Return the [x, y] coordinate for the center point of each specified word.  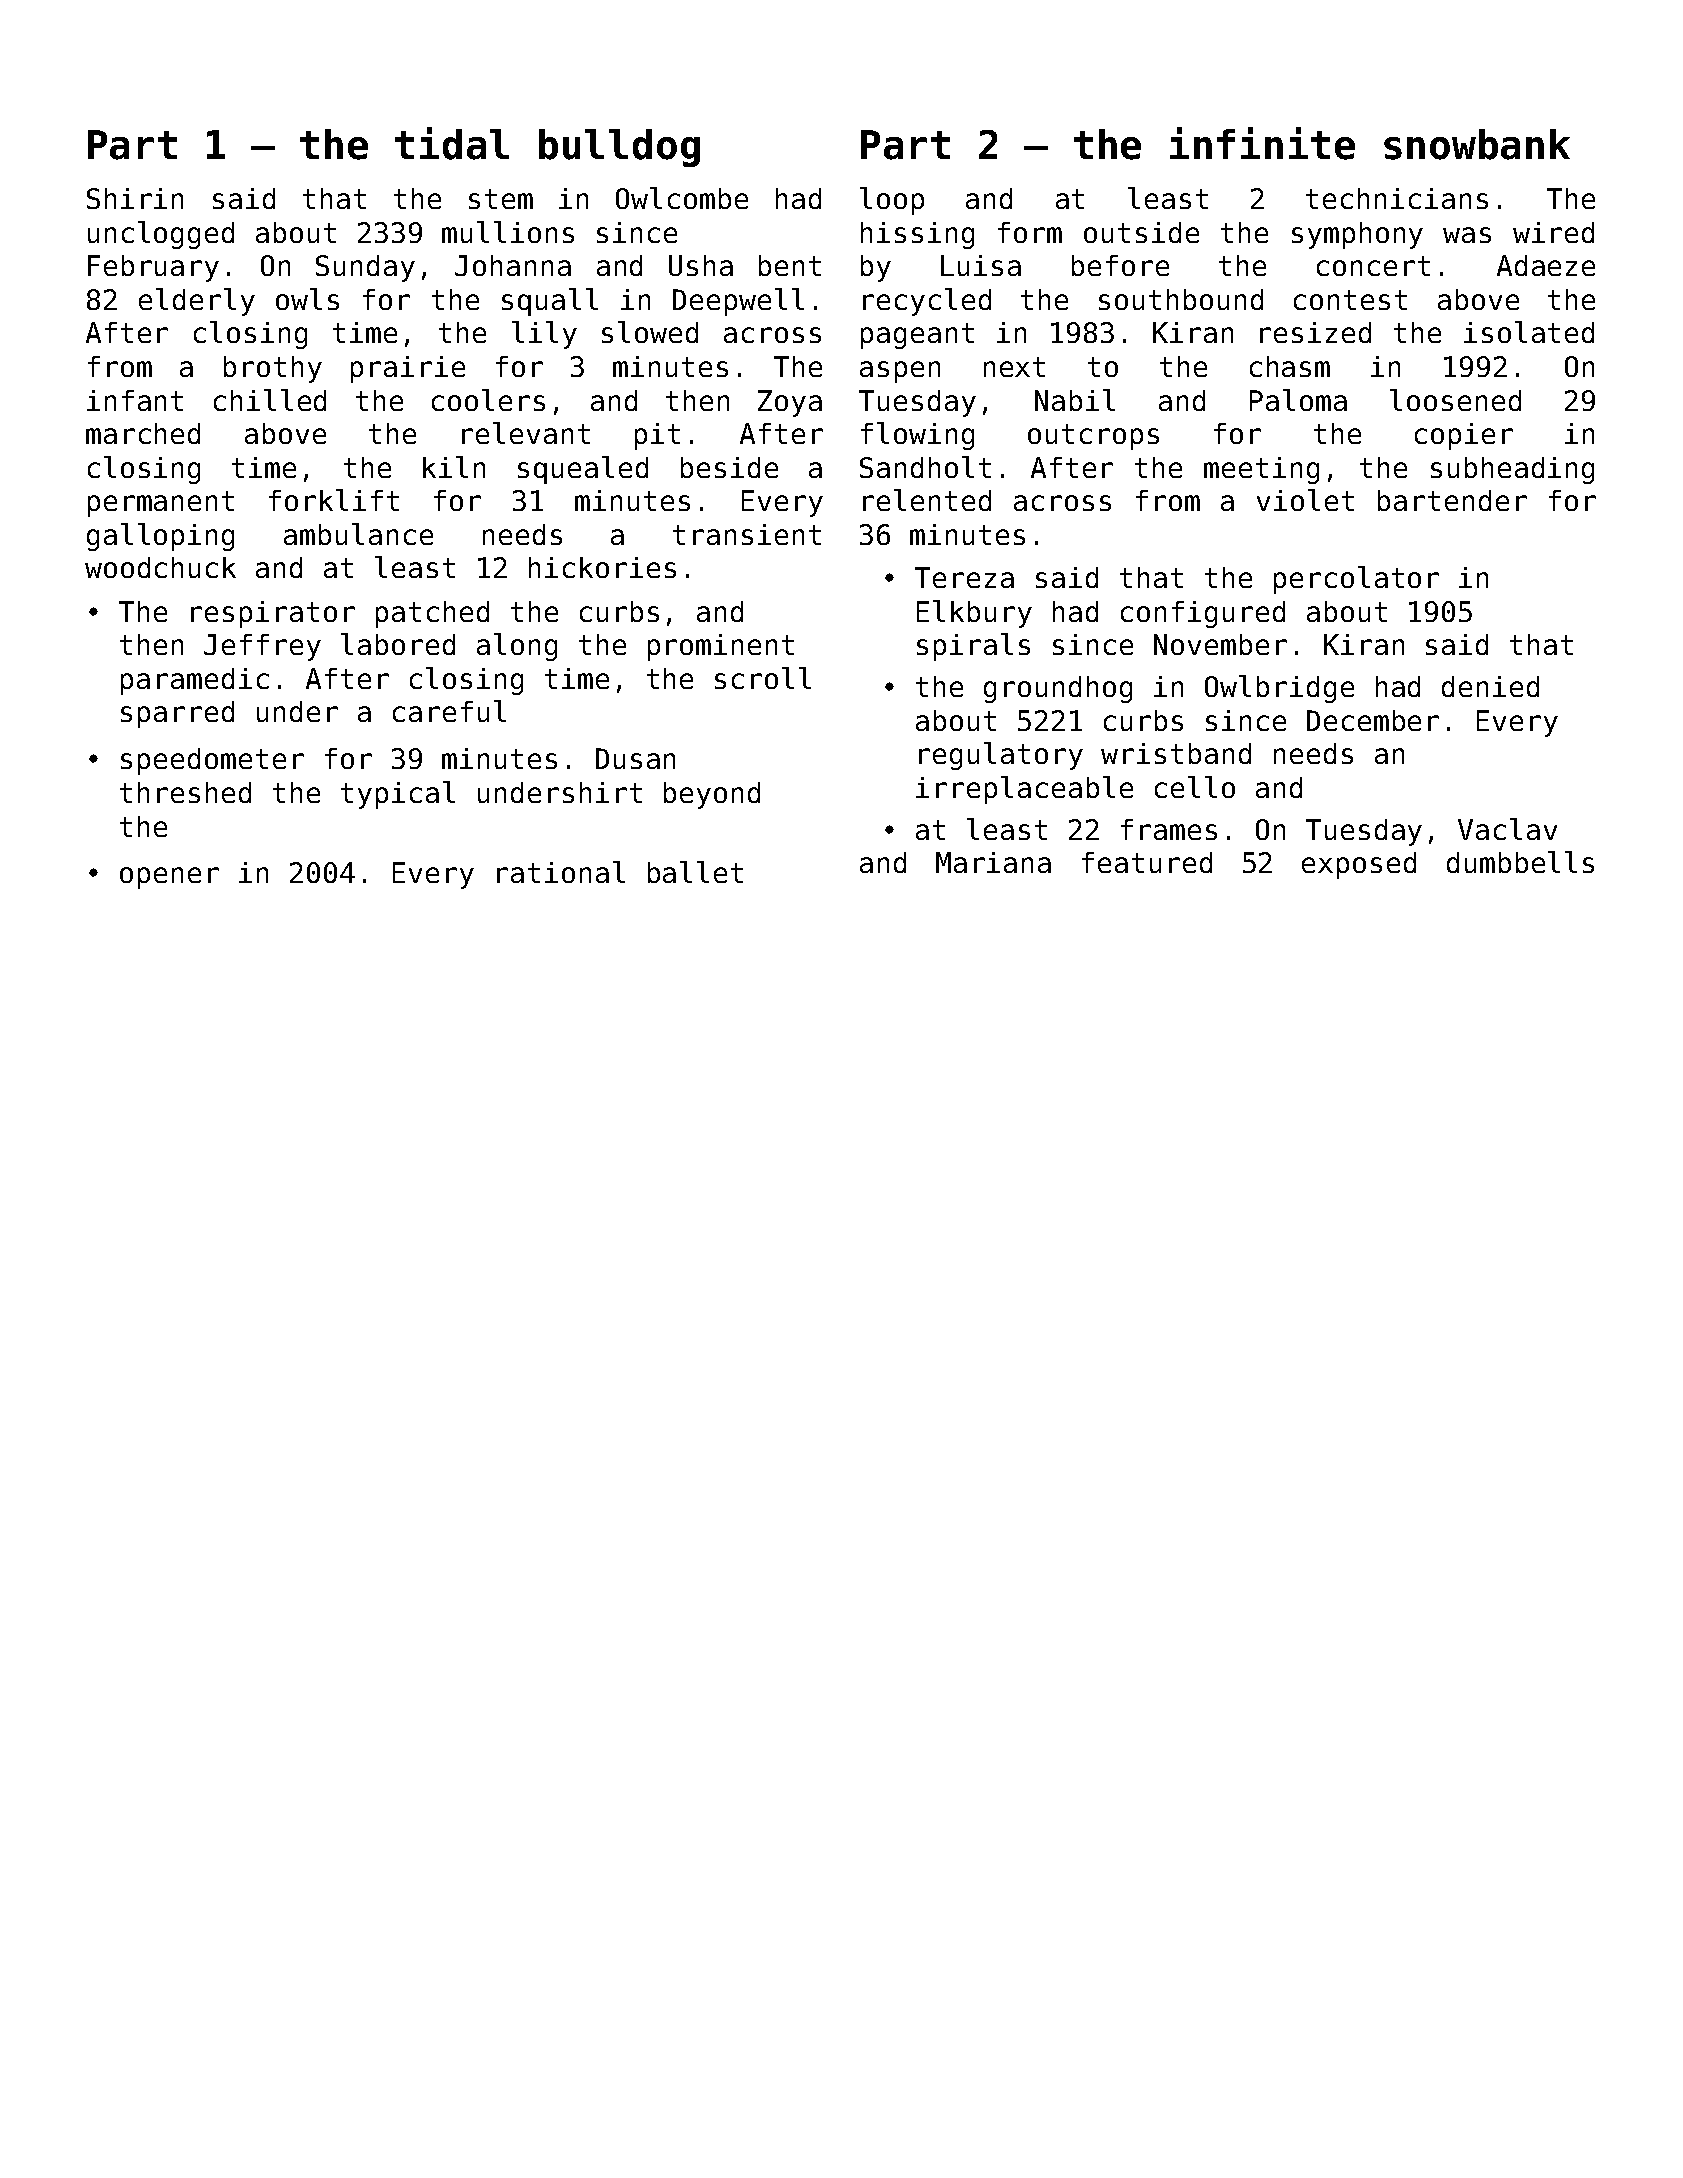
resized [1315, 332]
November [1220, 644]
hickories [602, 567]
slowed [650, 332]
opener [169, 878]
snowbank [1477, 144]
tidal [452, 143]
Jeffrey [262, 647]
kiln [454, 467]
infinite [1262, 143]
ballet [695, 872]
